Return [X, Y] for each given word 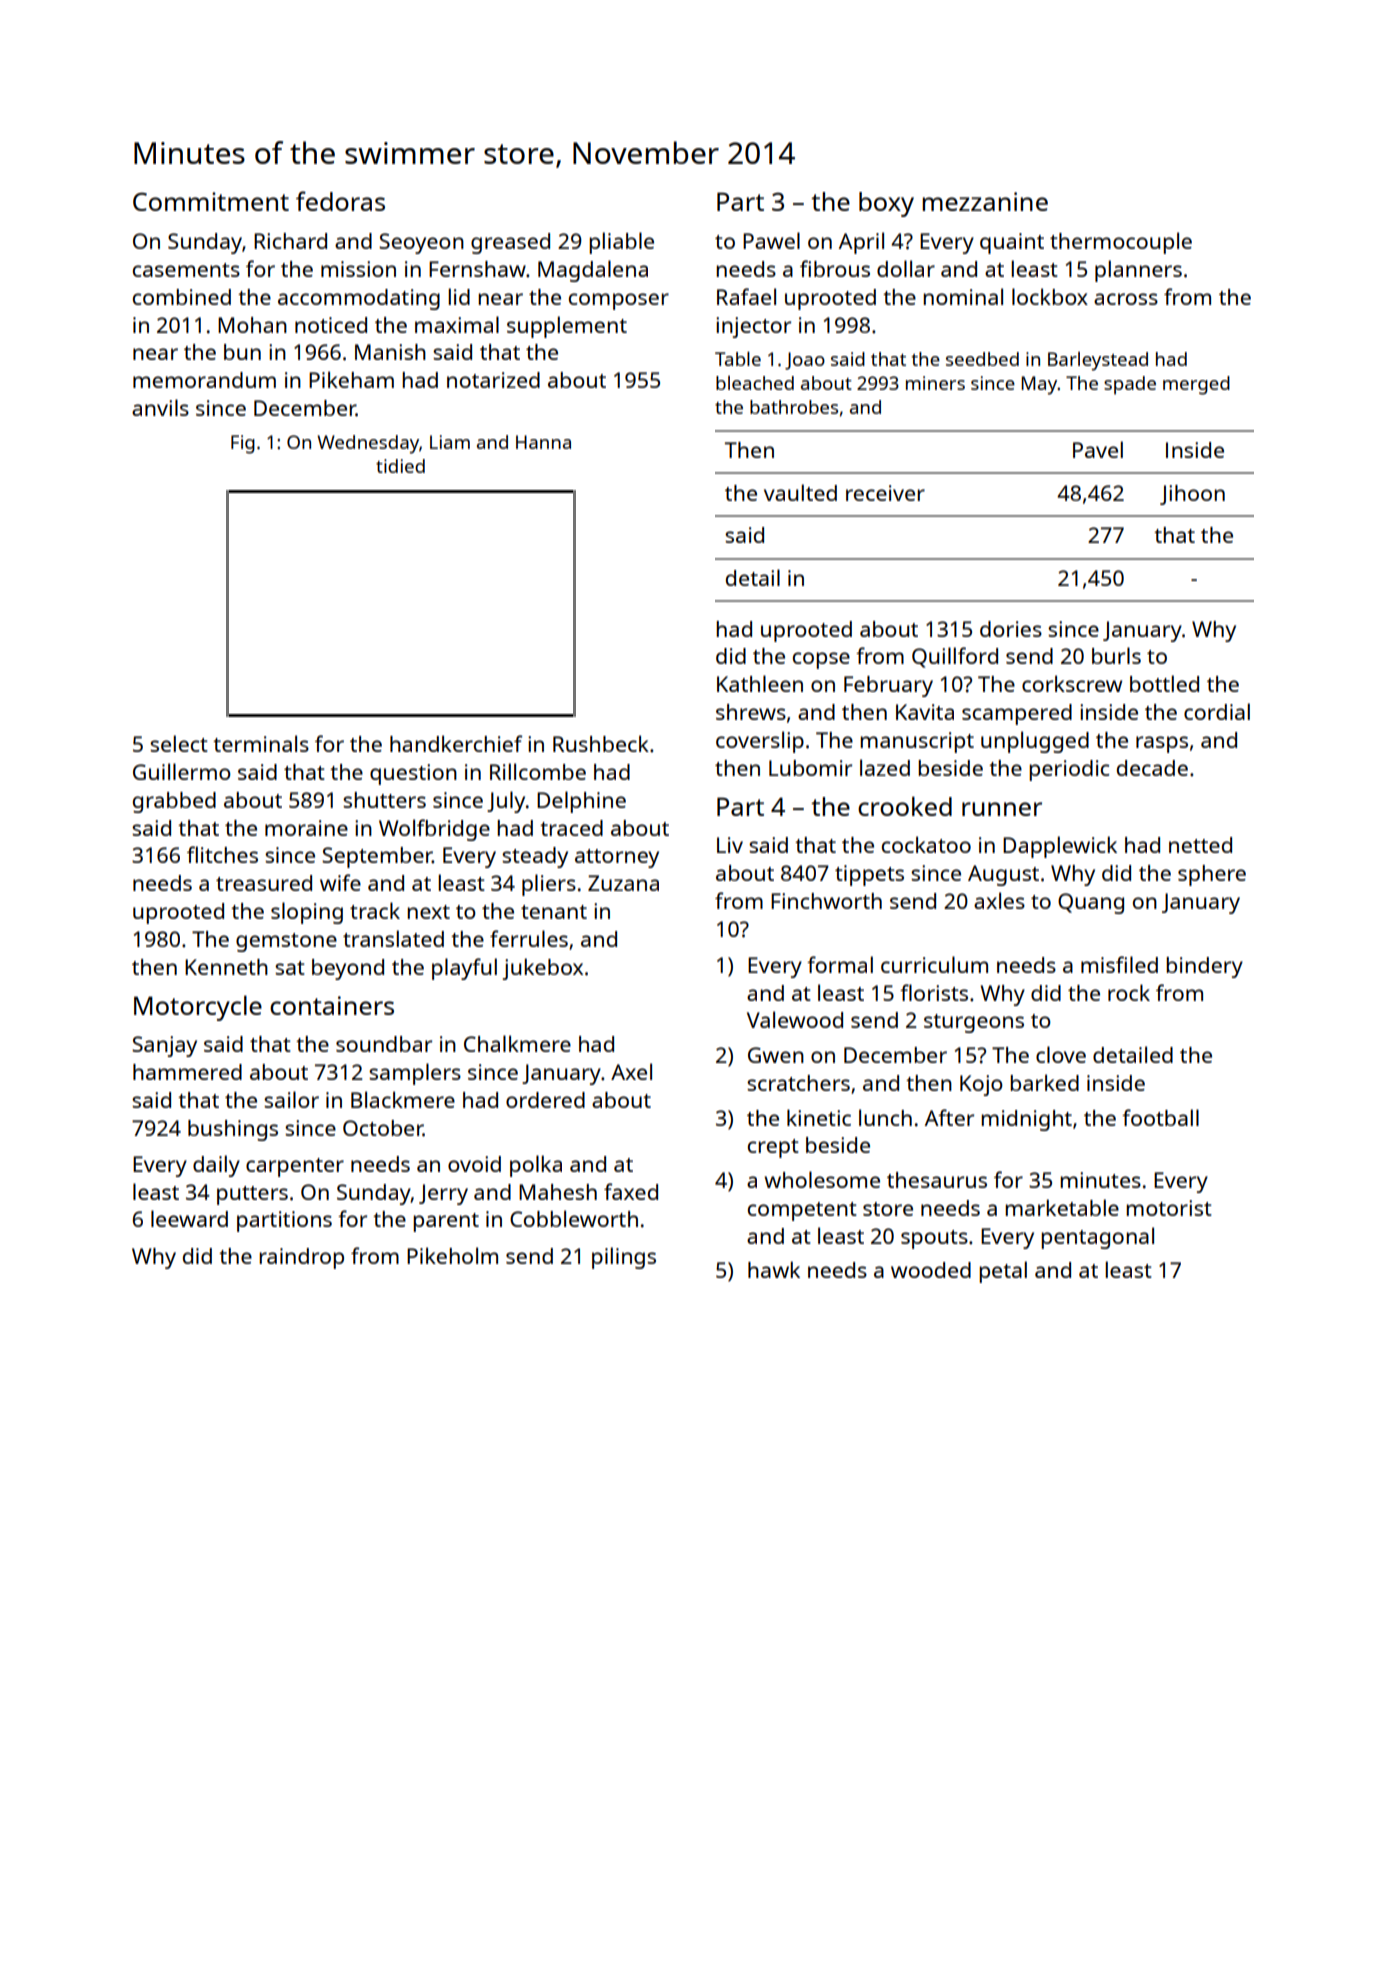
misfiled [1119, 964]
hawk [774, 1269]
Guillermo [182, 771]
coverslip [760, 742]
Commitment [211, 201]
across [1126, 299]
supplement [567, 327]
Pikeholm [452, 1255]
